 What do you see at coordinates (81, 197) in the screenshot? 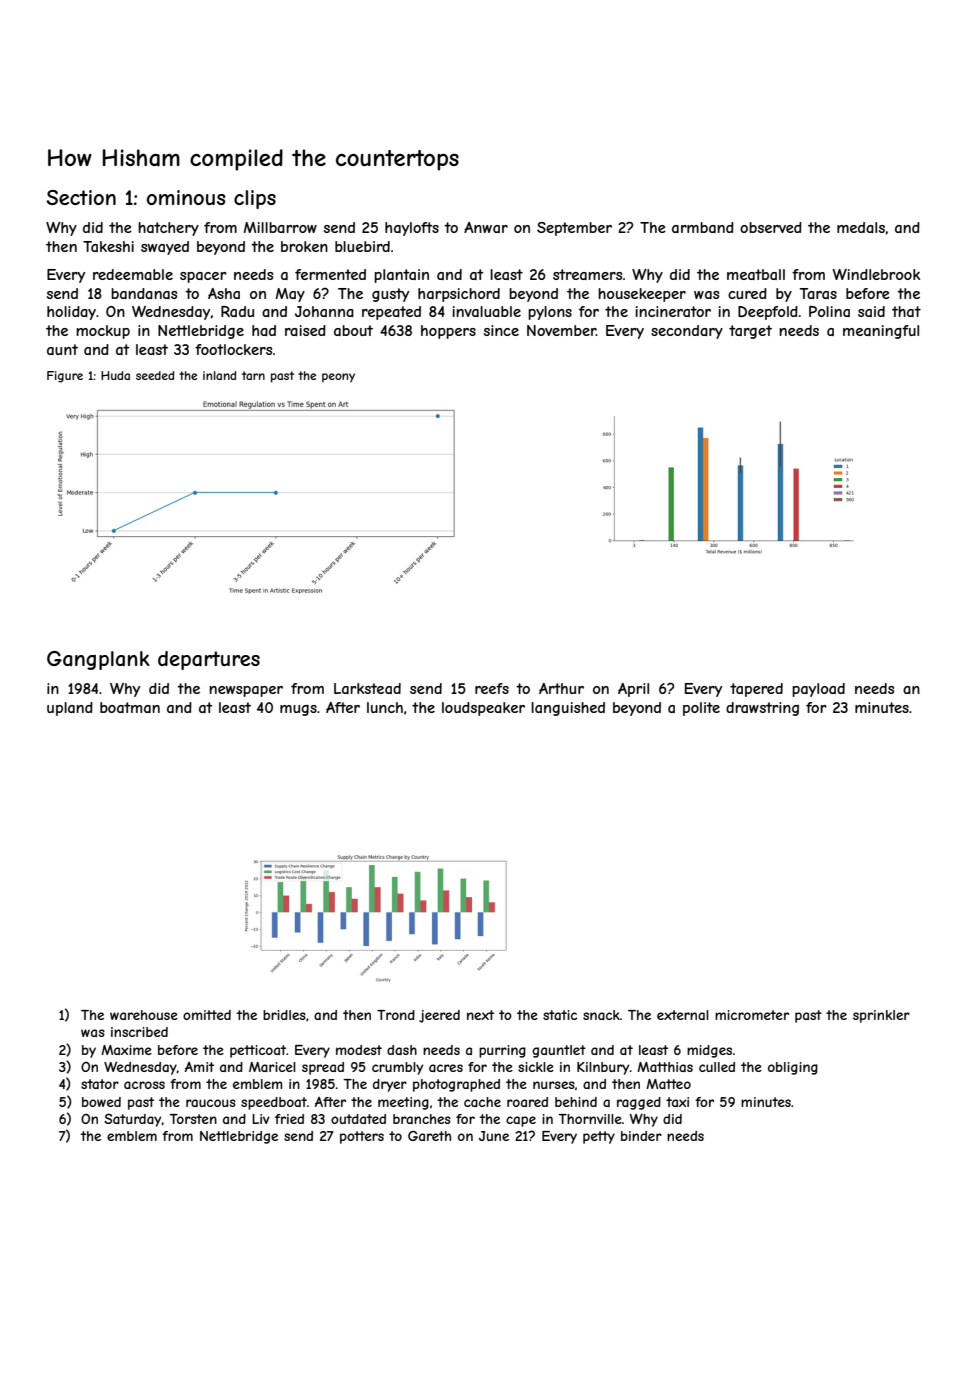
I see `Section` at bounding box center [81, 197].
